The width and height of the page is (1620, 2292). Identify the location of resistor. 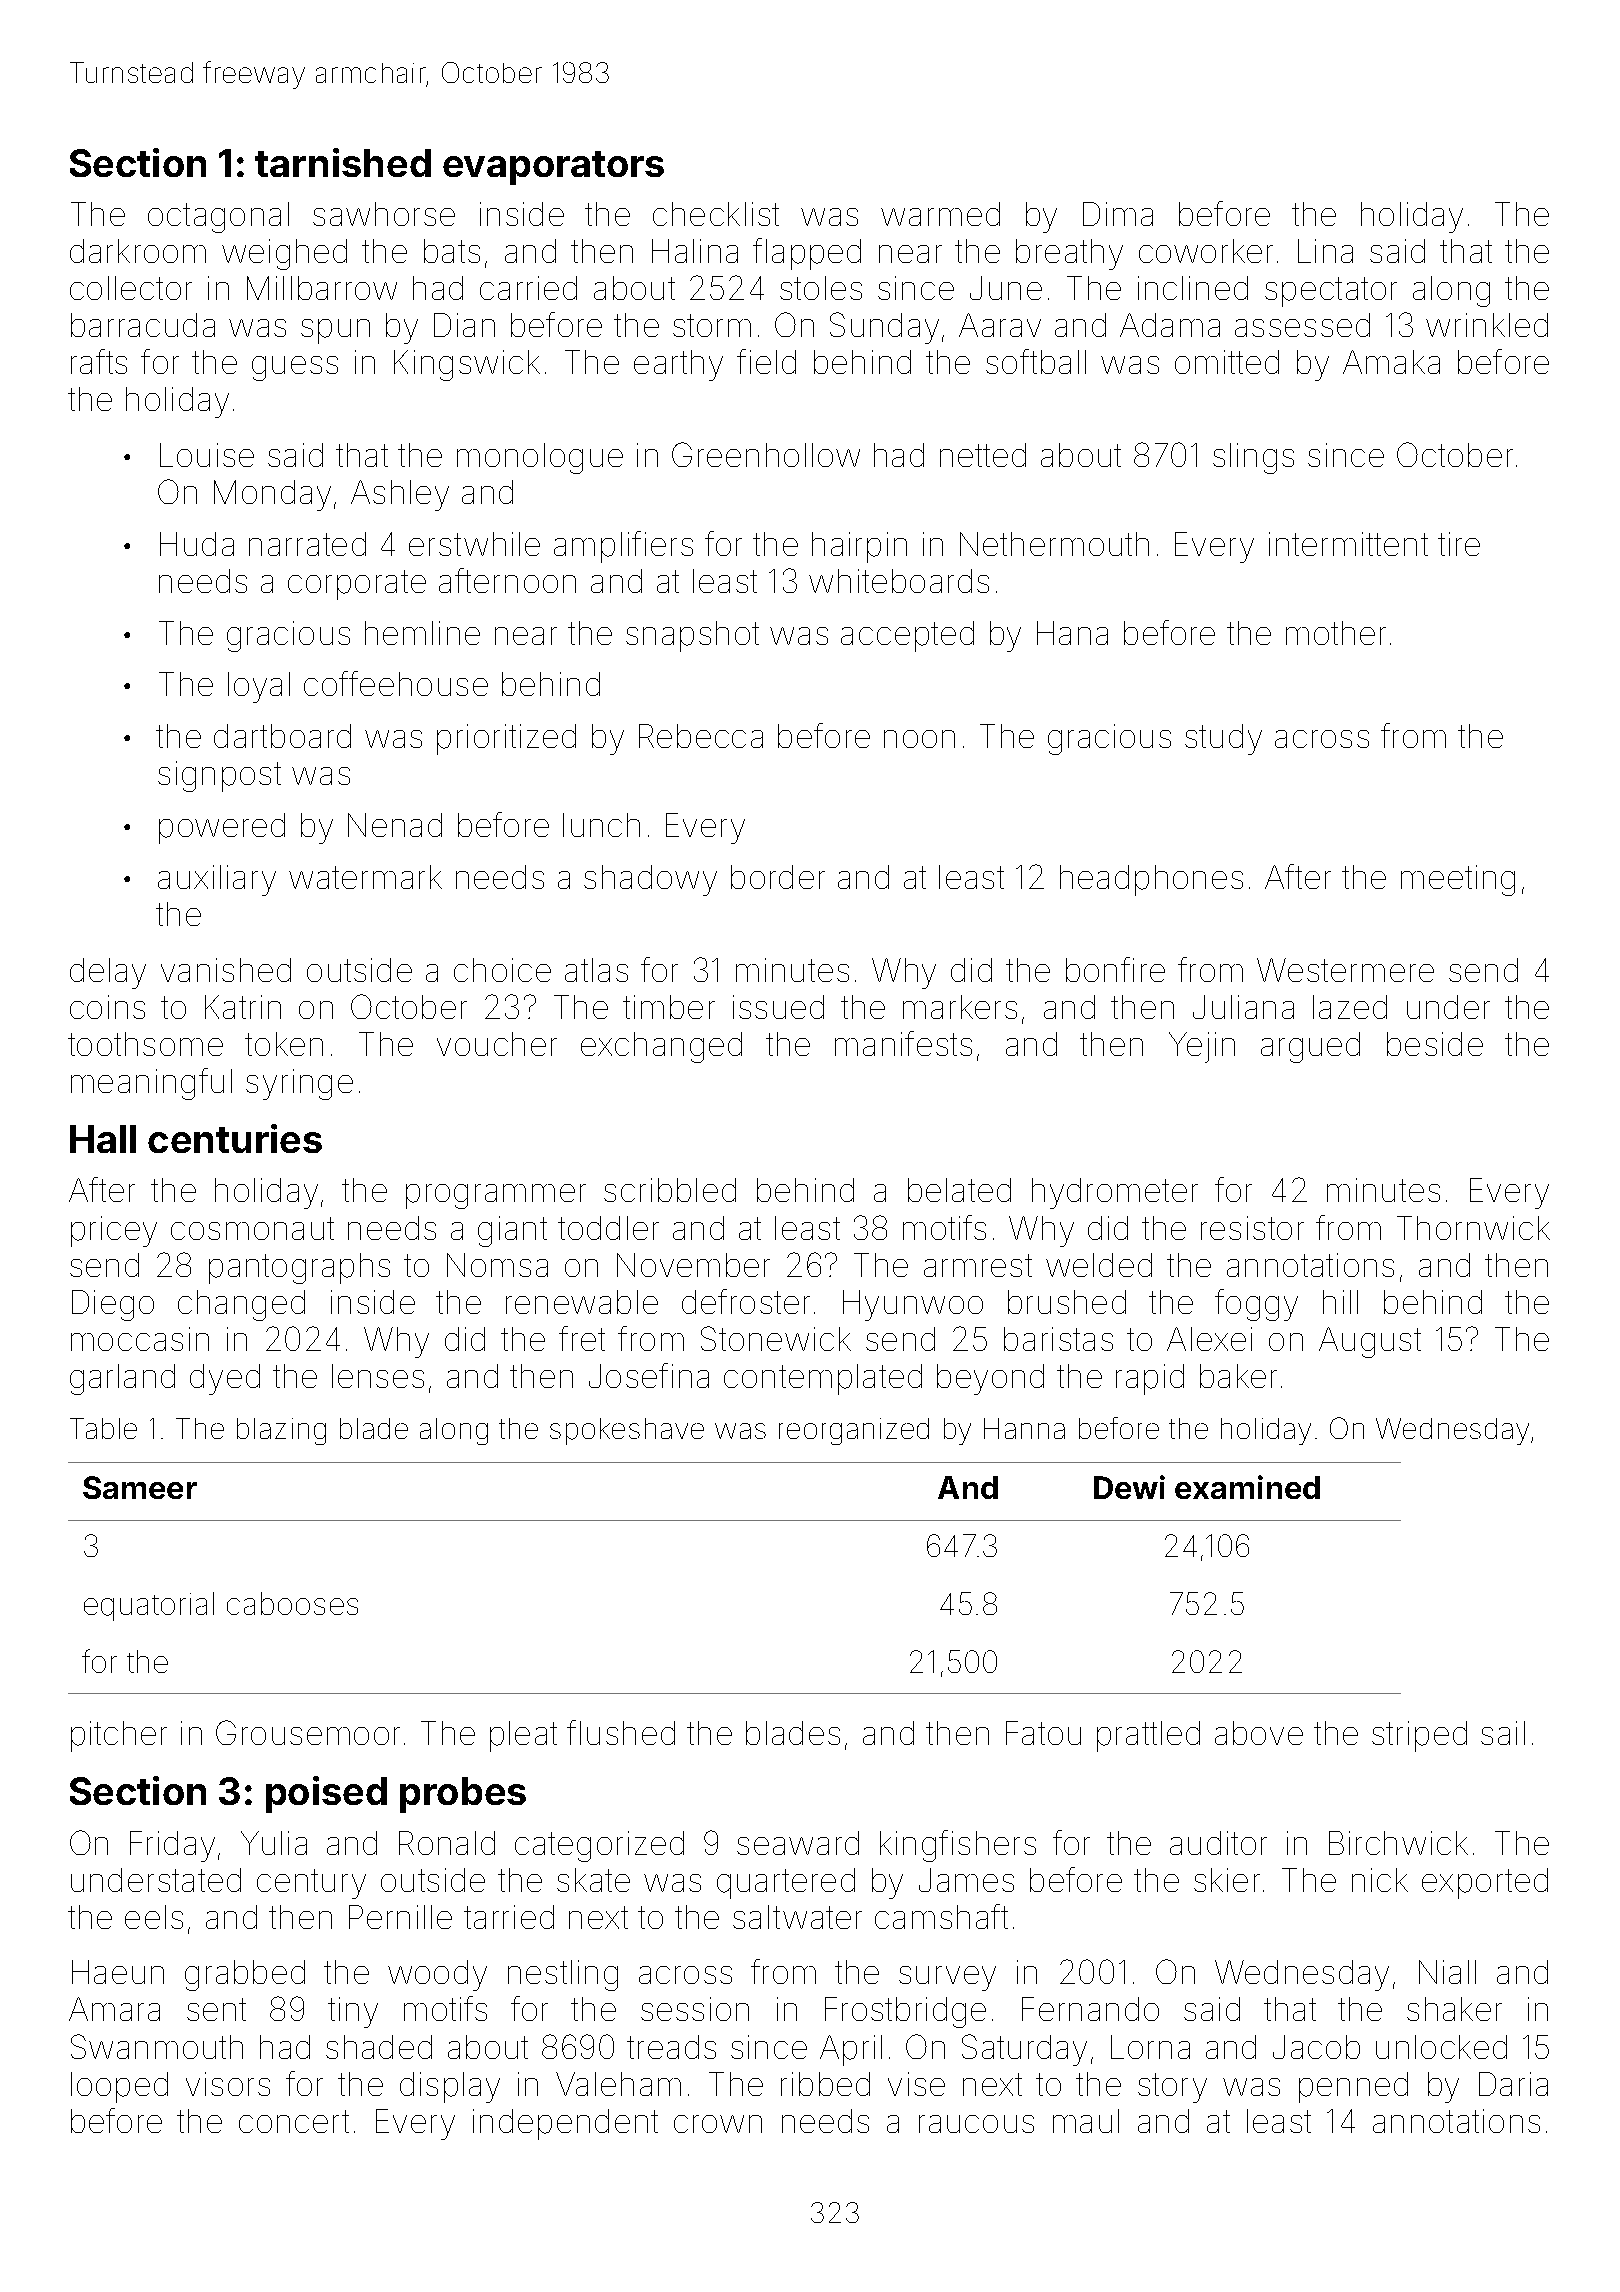
(1252, 1228).
